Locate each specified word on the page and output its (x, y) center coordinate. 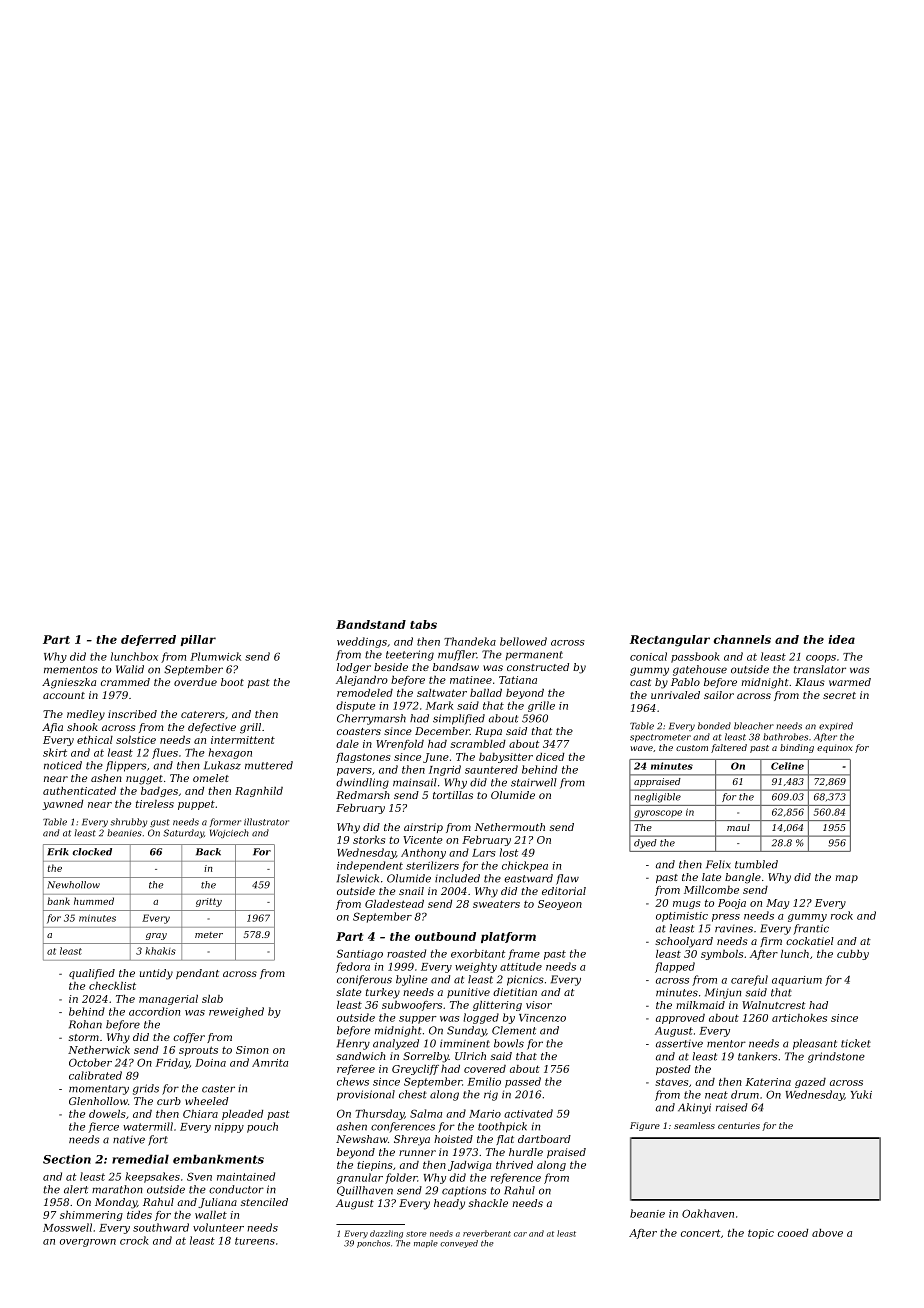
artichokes (799, 1018)
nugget (144, 780)
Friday (173, 1063)
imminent (465, 1043)
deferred (148, 640)
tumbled (756, 864)
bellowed (523, 641)
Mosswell (67, 1227)
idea (841, 639)
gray (156, 936)
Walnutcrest (773, 1005)
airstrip (423, 828)
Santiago (360, 954)
